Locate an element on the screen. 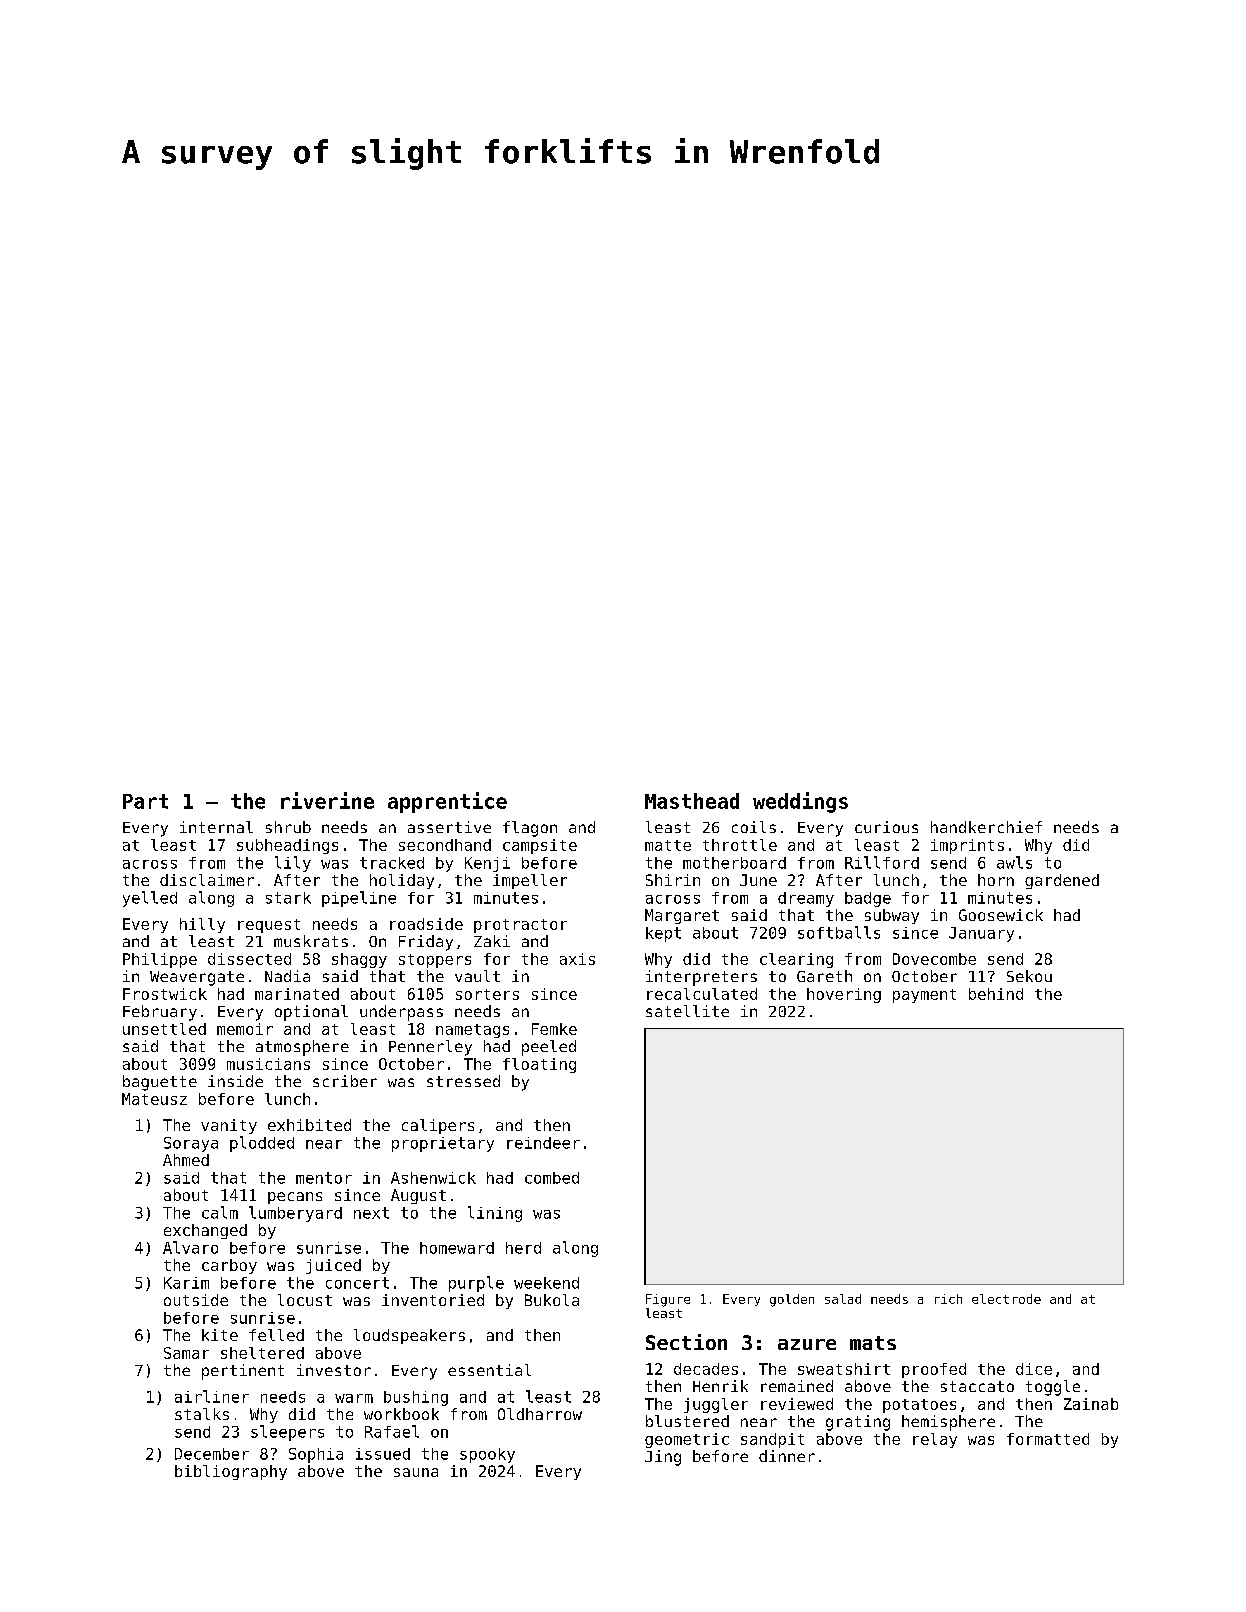 This screenshot has width=1246, height=1612. Masthead is located at coordinates (692, 801).
